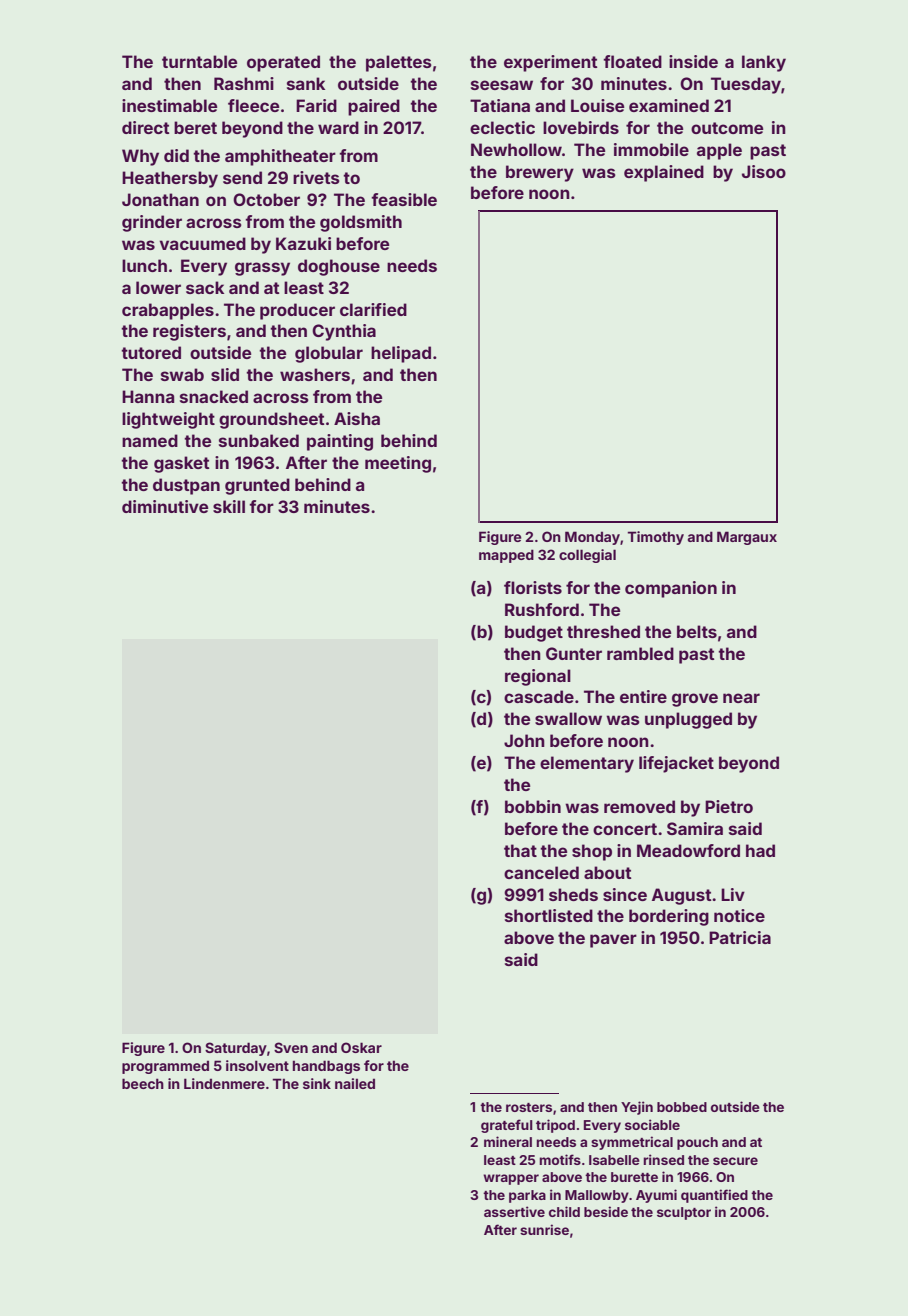 This screenshot has height=1316, width=908. Describe the element at coordinates (682, 1107) in the screenshot. I see `bobbed` at that location.
